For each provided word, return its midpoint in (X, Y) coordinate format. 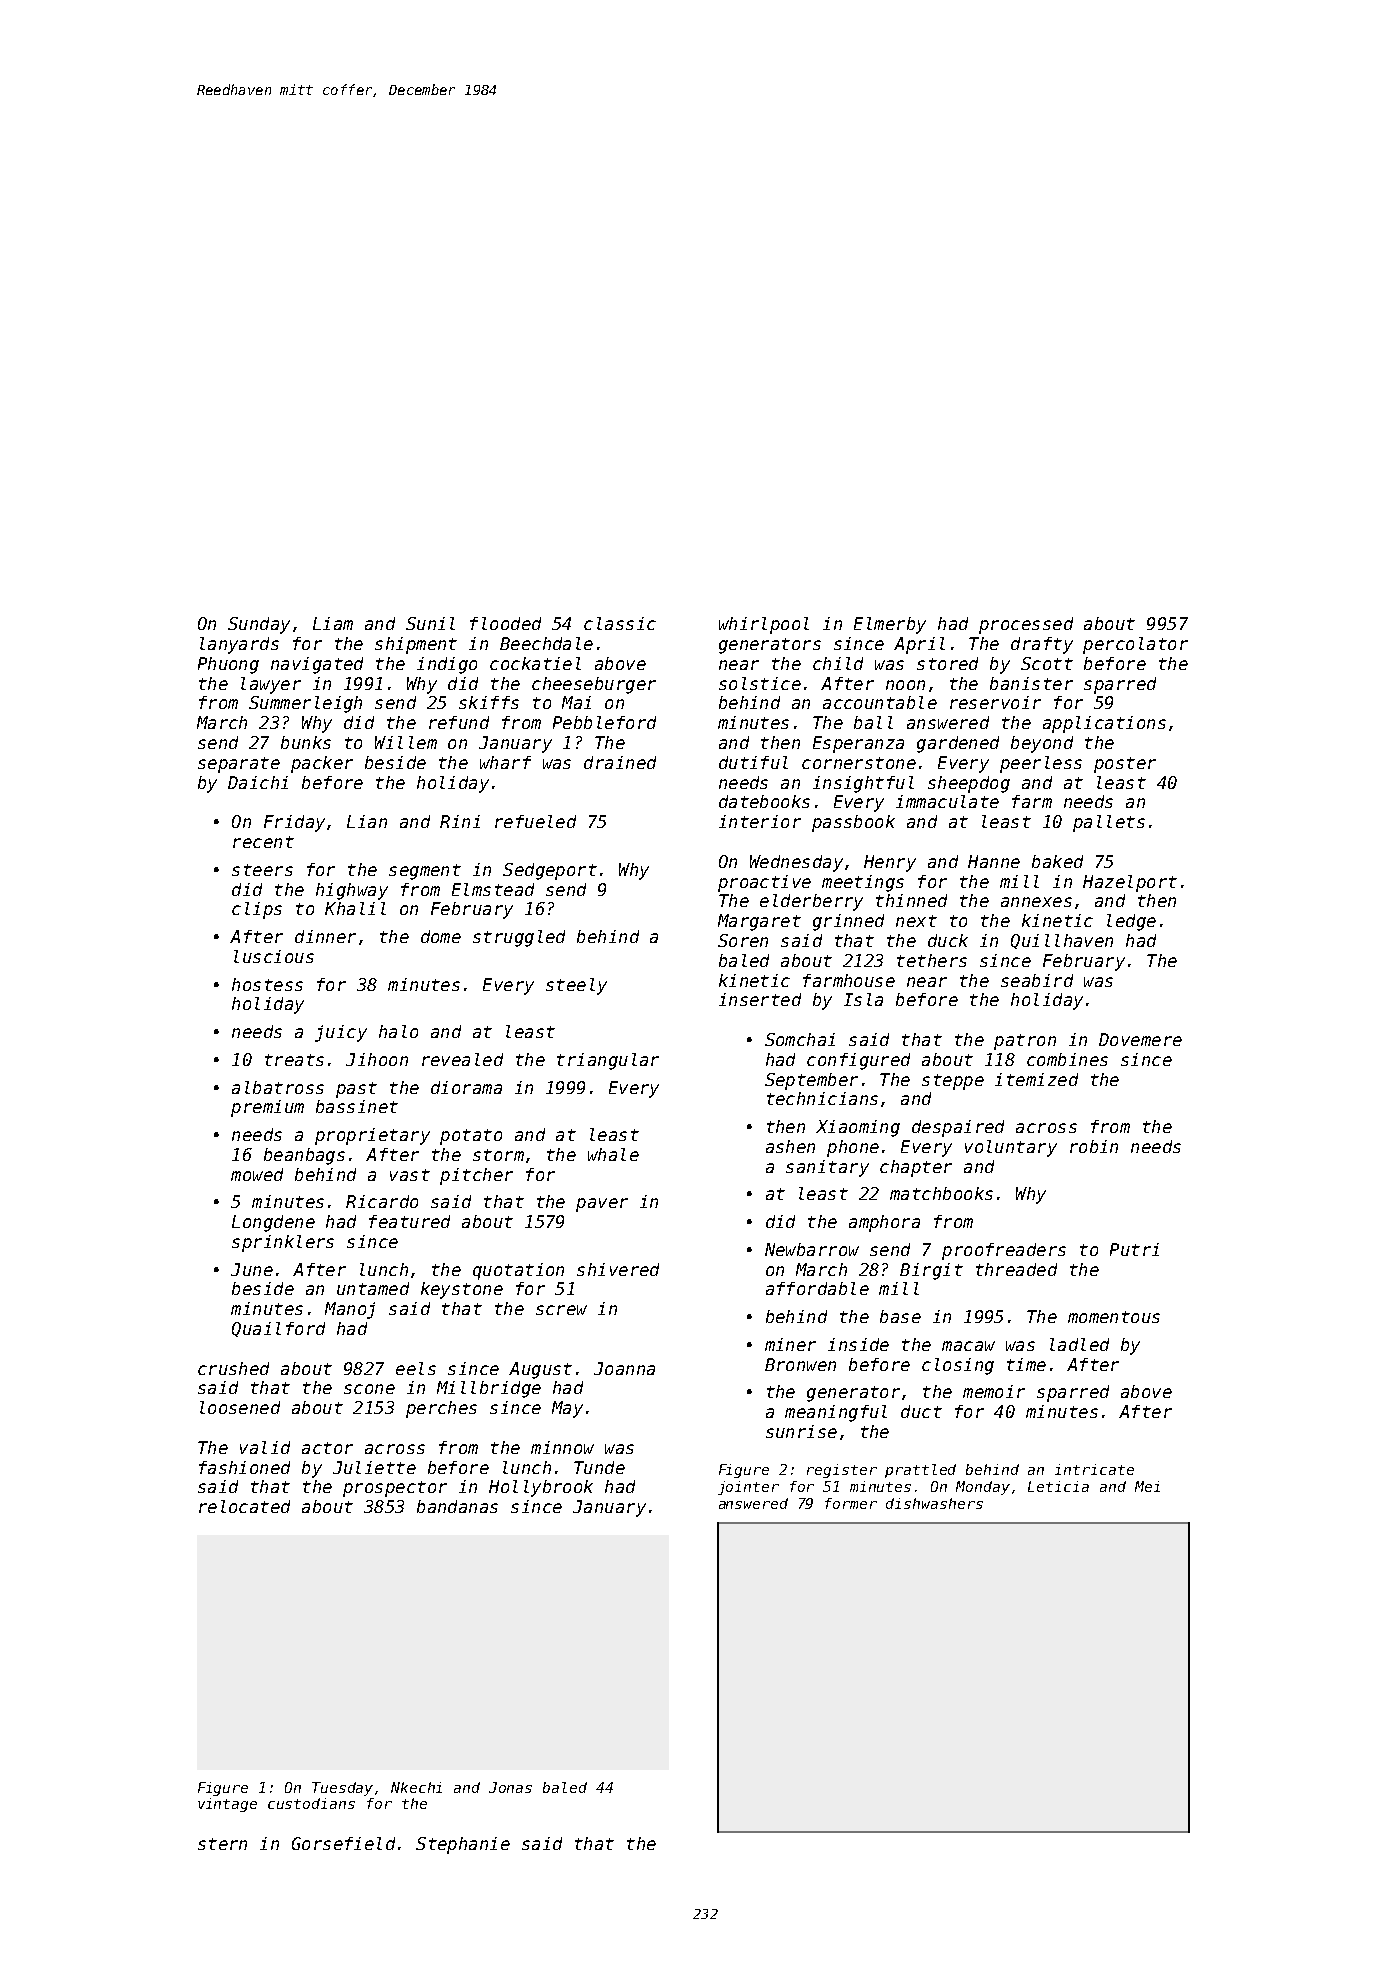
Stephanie (463, 1845)
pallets (1109, 823)
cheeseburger (594, 685)
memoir (994, 1391)
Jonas (510, 1787)
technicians (822, 1098)
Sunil (430, 623)
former (851, 1503)
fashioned (244, 1467)
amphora (884, 1223)
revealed (462, 1059)
